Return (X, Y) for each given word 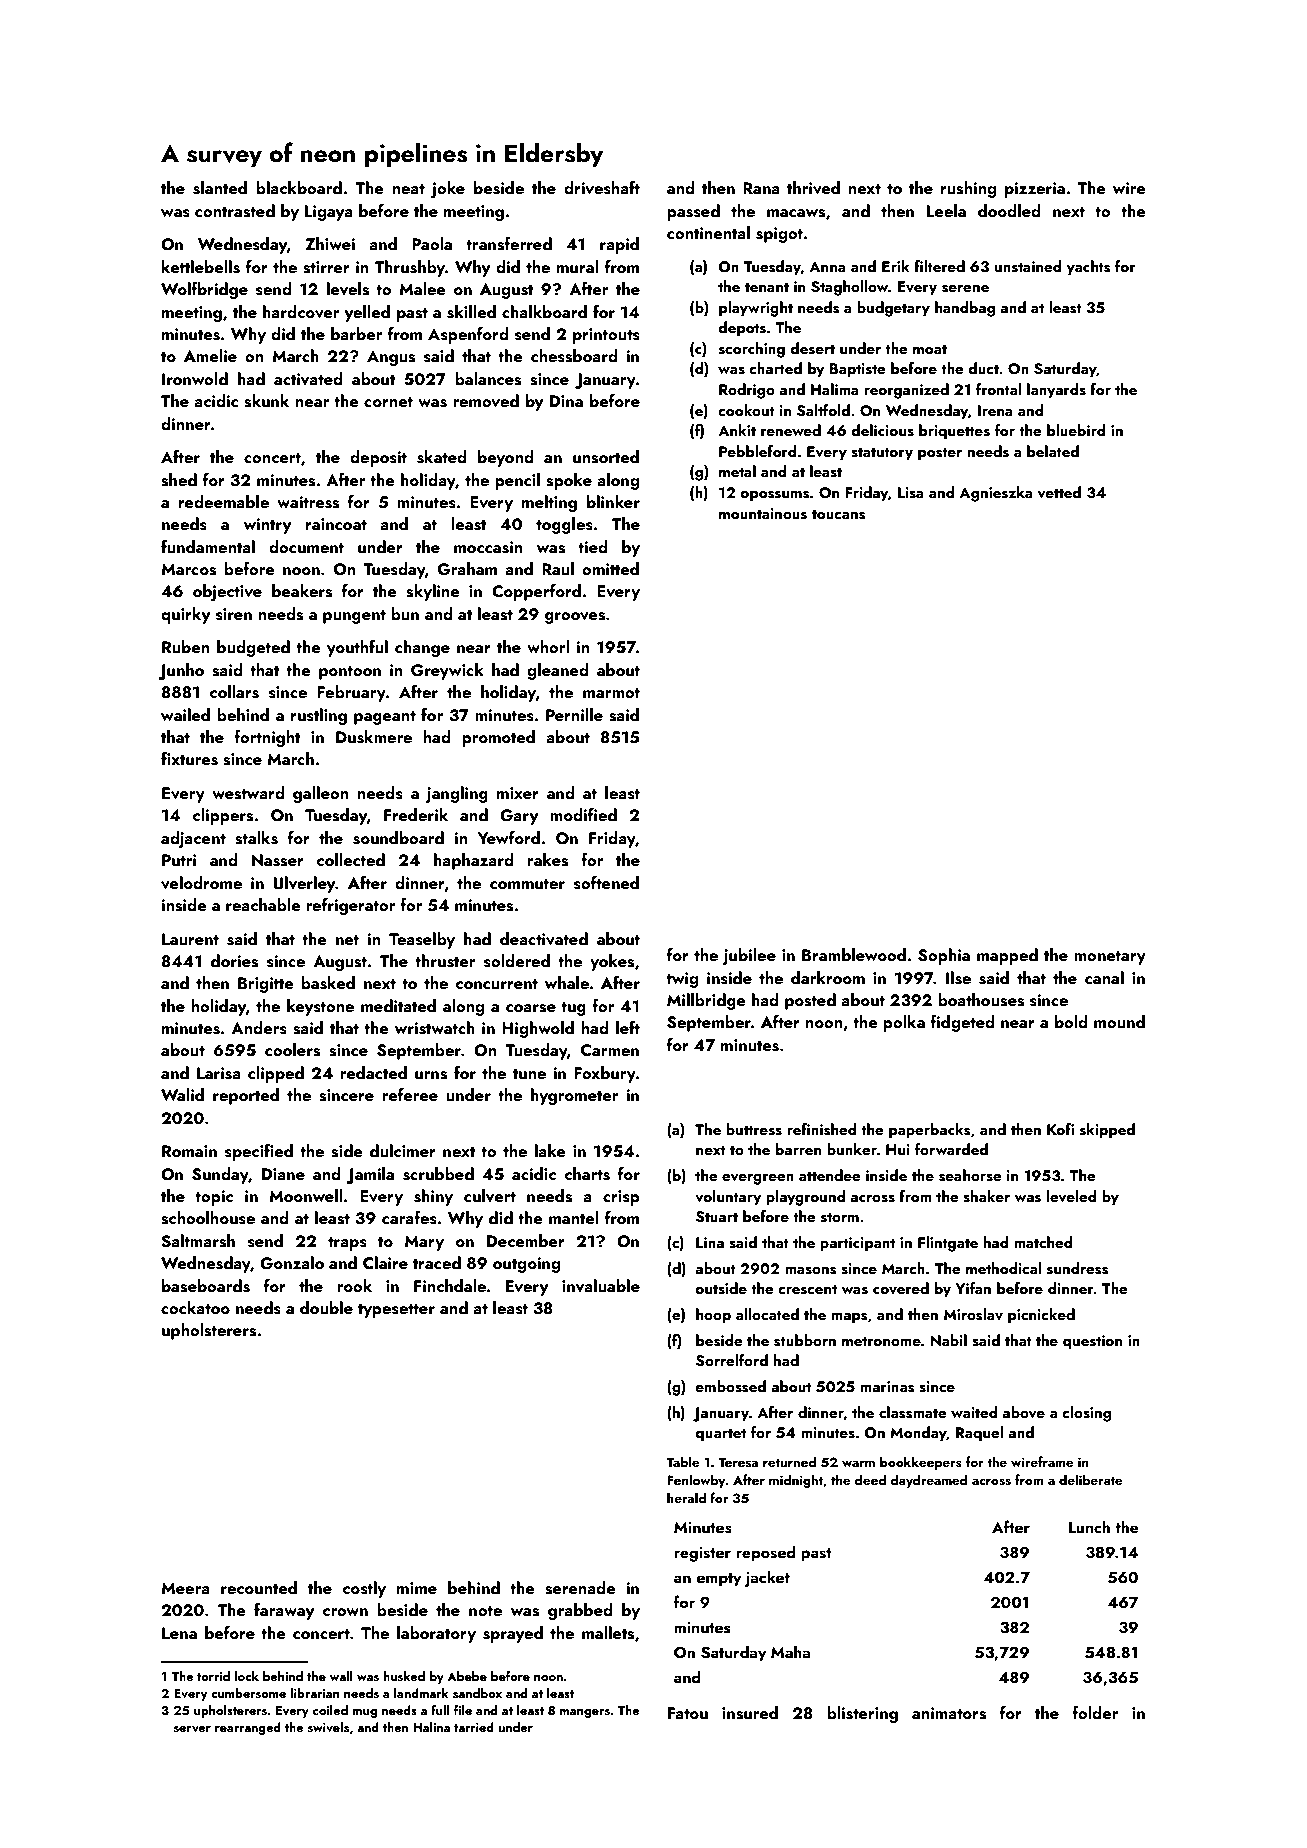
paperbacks (930, 1131)
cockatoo (195, 1307)
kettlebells (201, 267)
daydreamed (929, 1481)
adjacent (193, 839)
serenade (580, 1588)
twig (682, 980)
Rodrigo (747, 391)
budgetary (893, 309)
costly (364, 1589)
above (1023, 1412)
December (526, 1240)
